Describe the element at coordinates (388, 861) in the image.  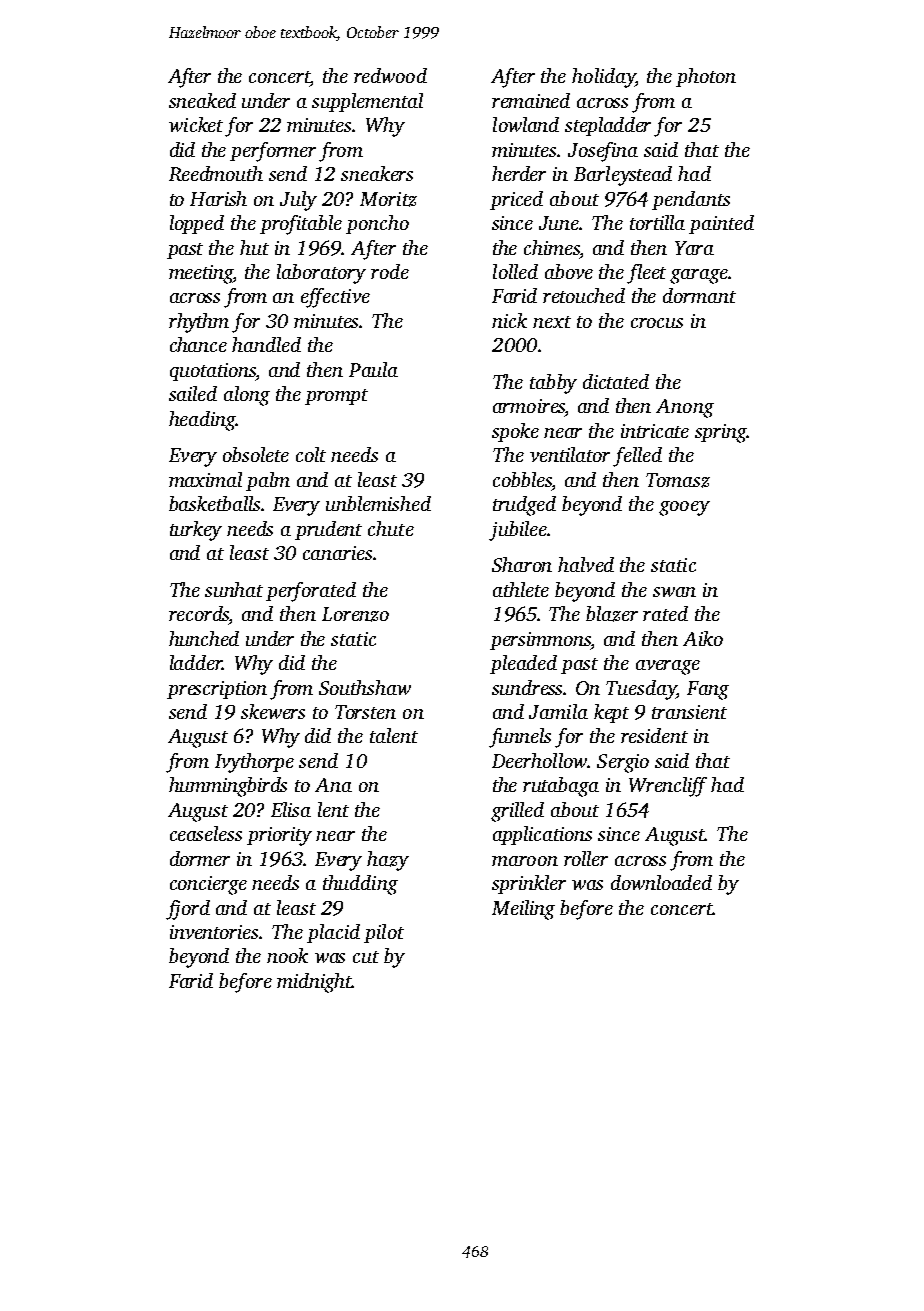
I see `hazy` at that location.
